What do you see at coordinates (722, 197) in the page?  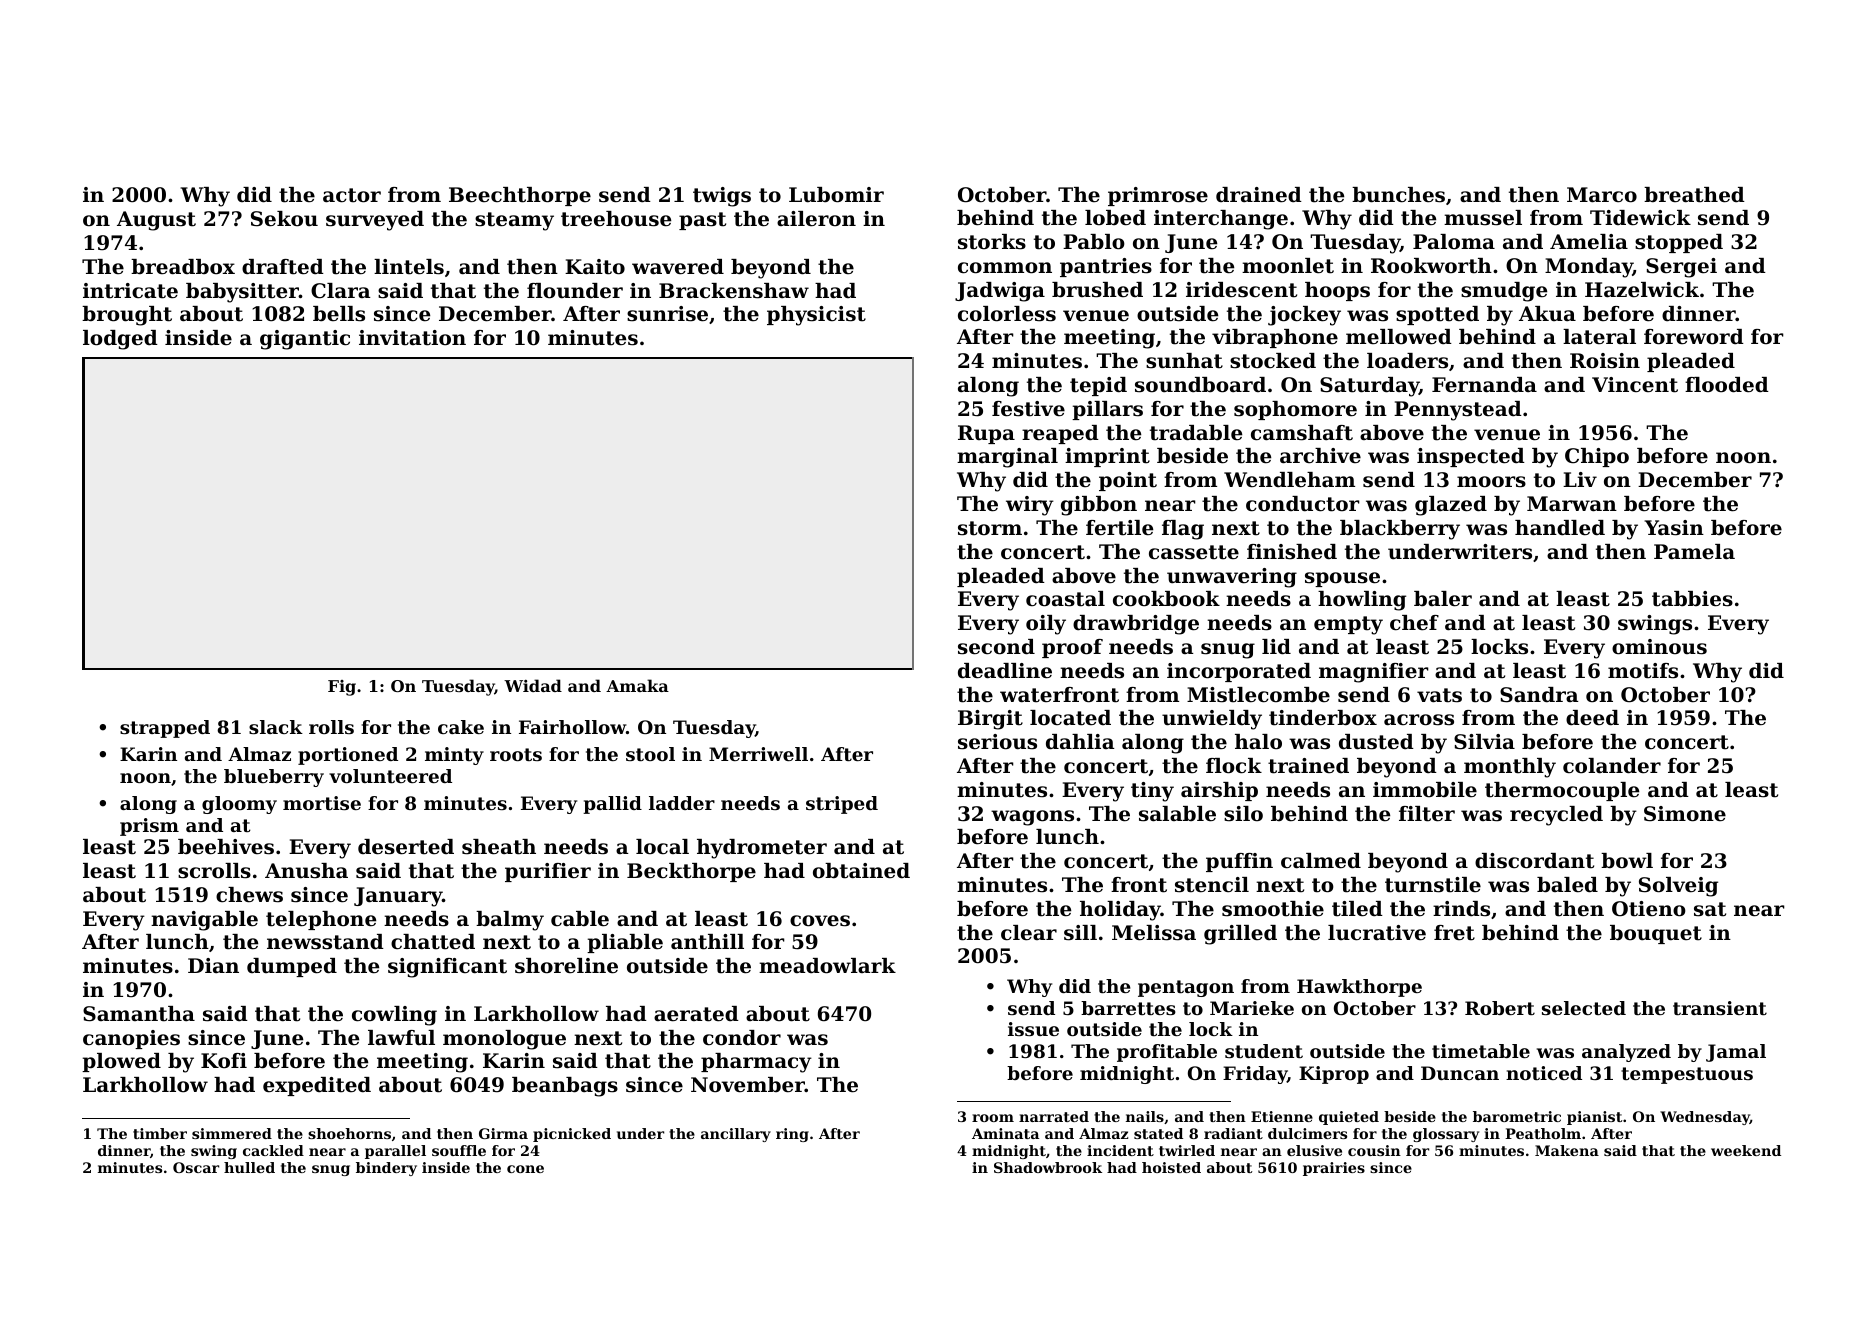 I see `twigs` at bounding box center [722, 197].
